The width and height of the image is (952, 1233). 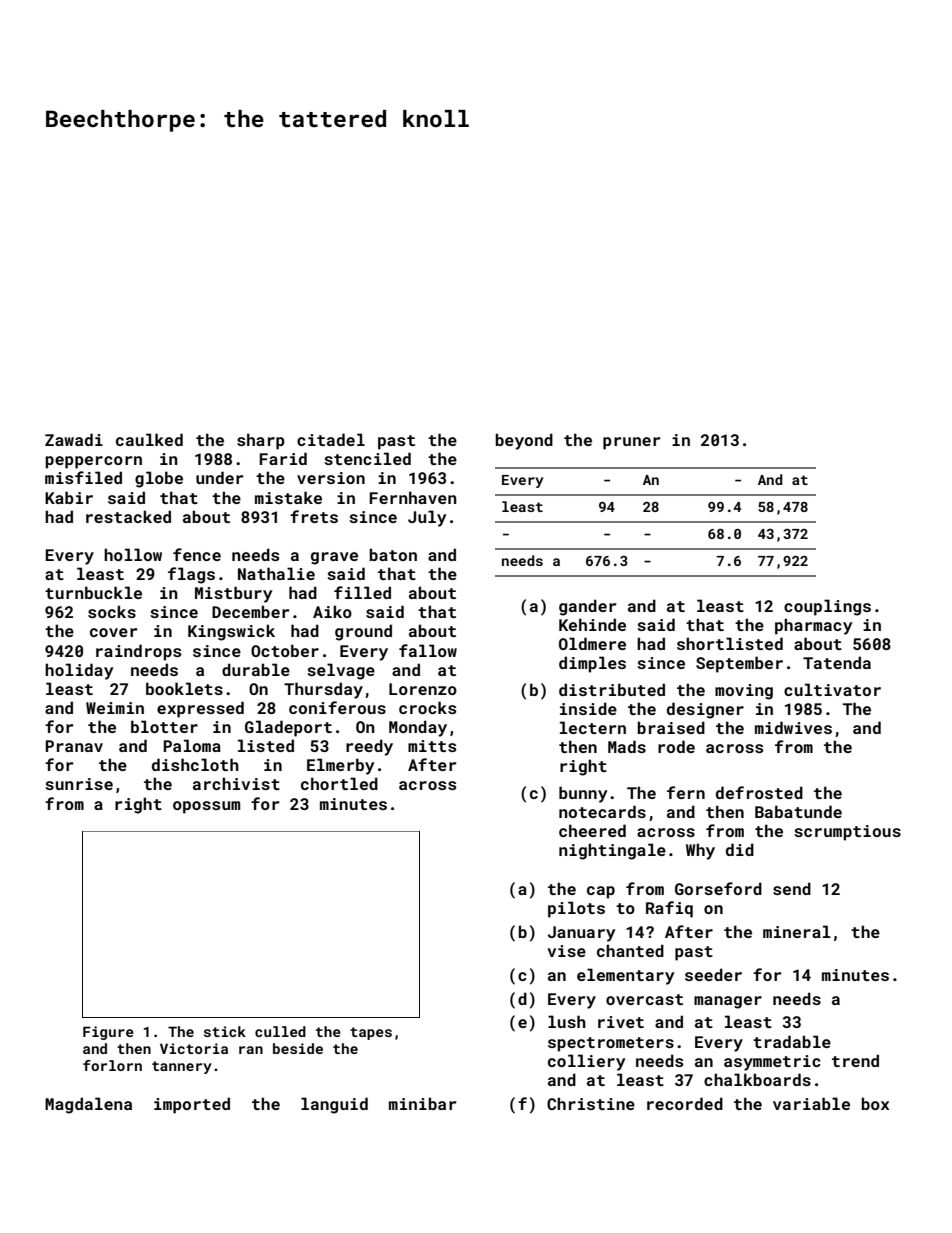 I want to click on Kehinde, so click(x=592, y=624).
